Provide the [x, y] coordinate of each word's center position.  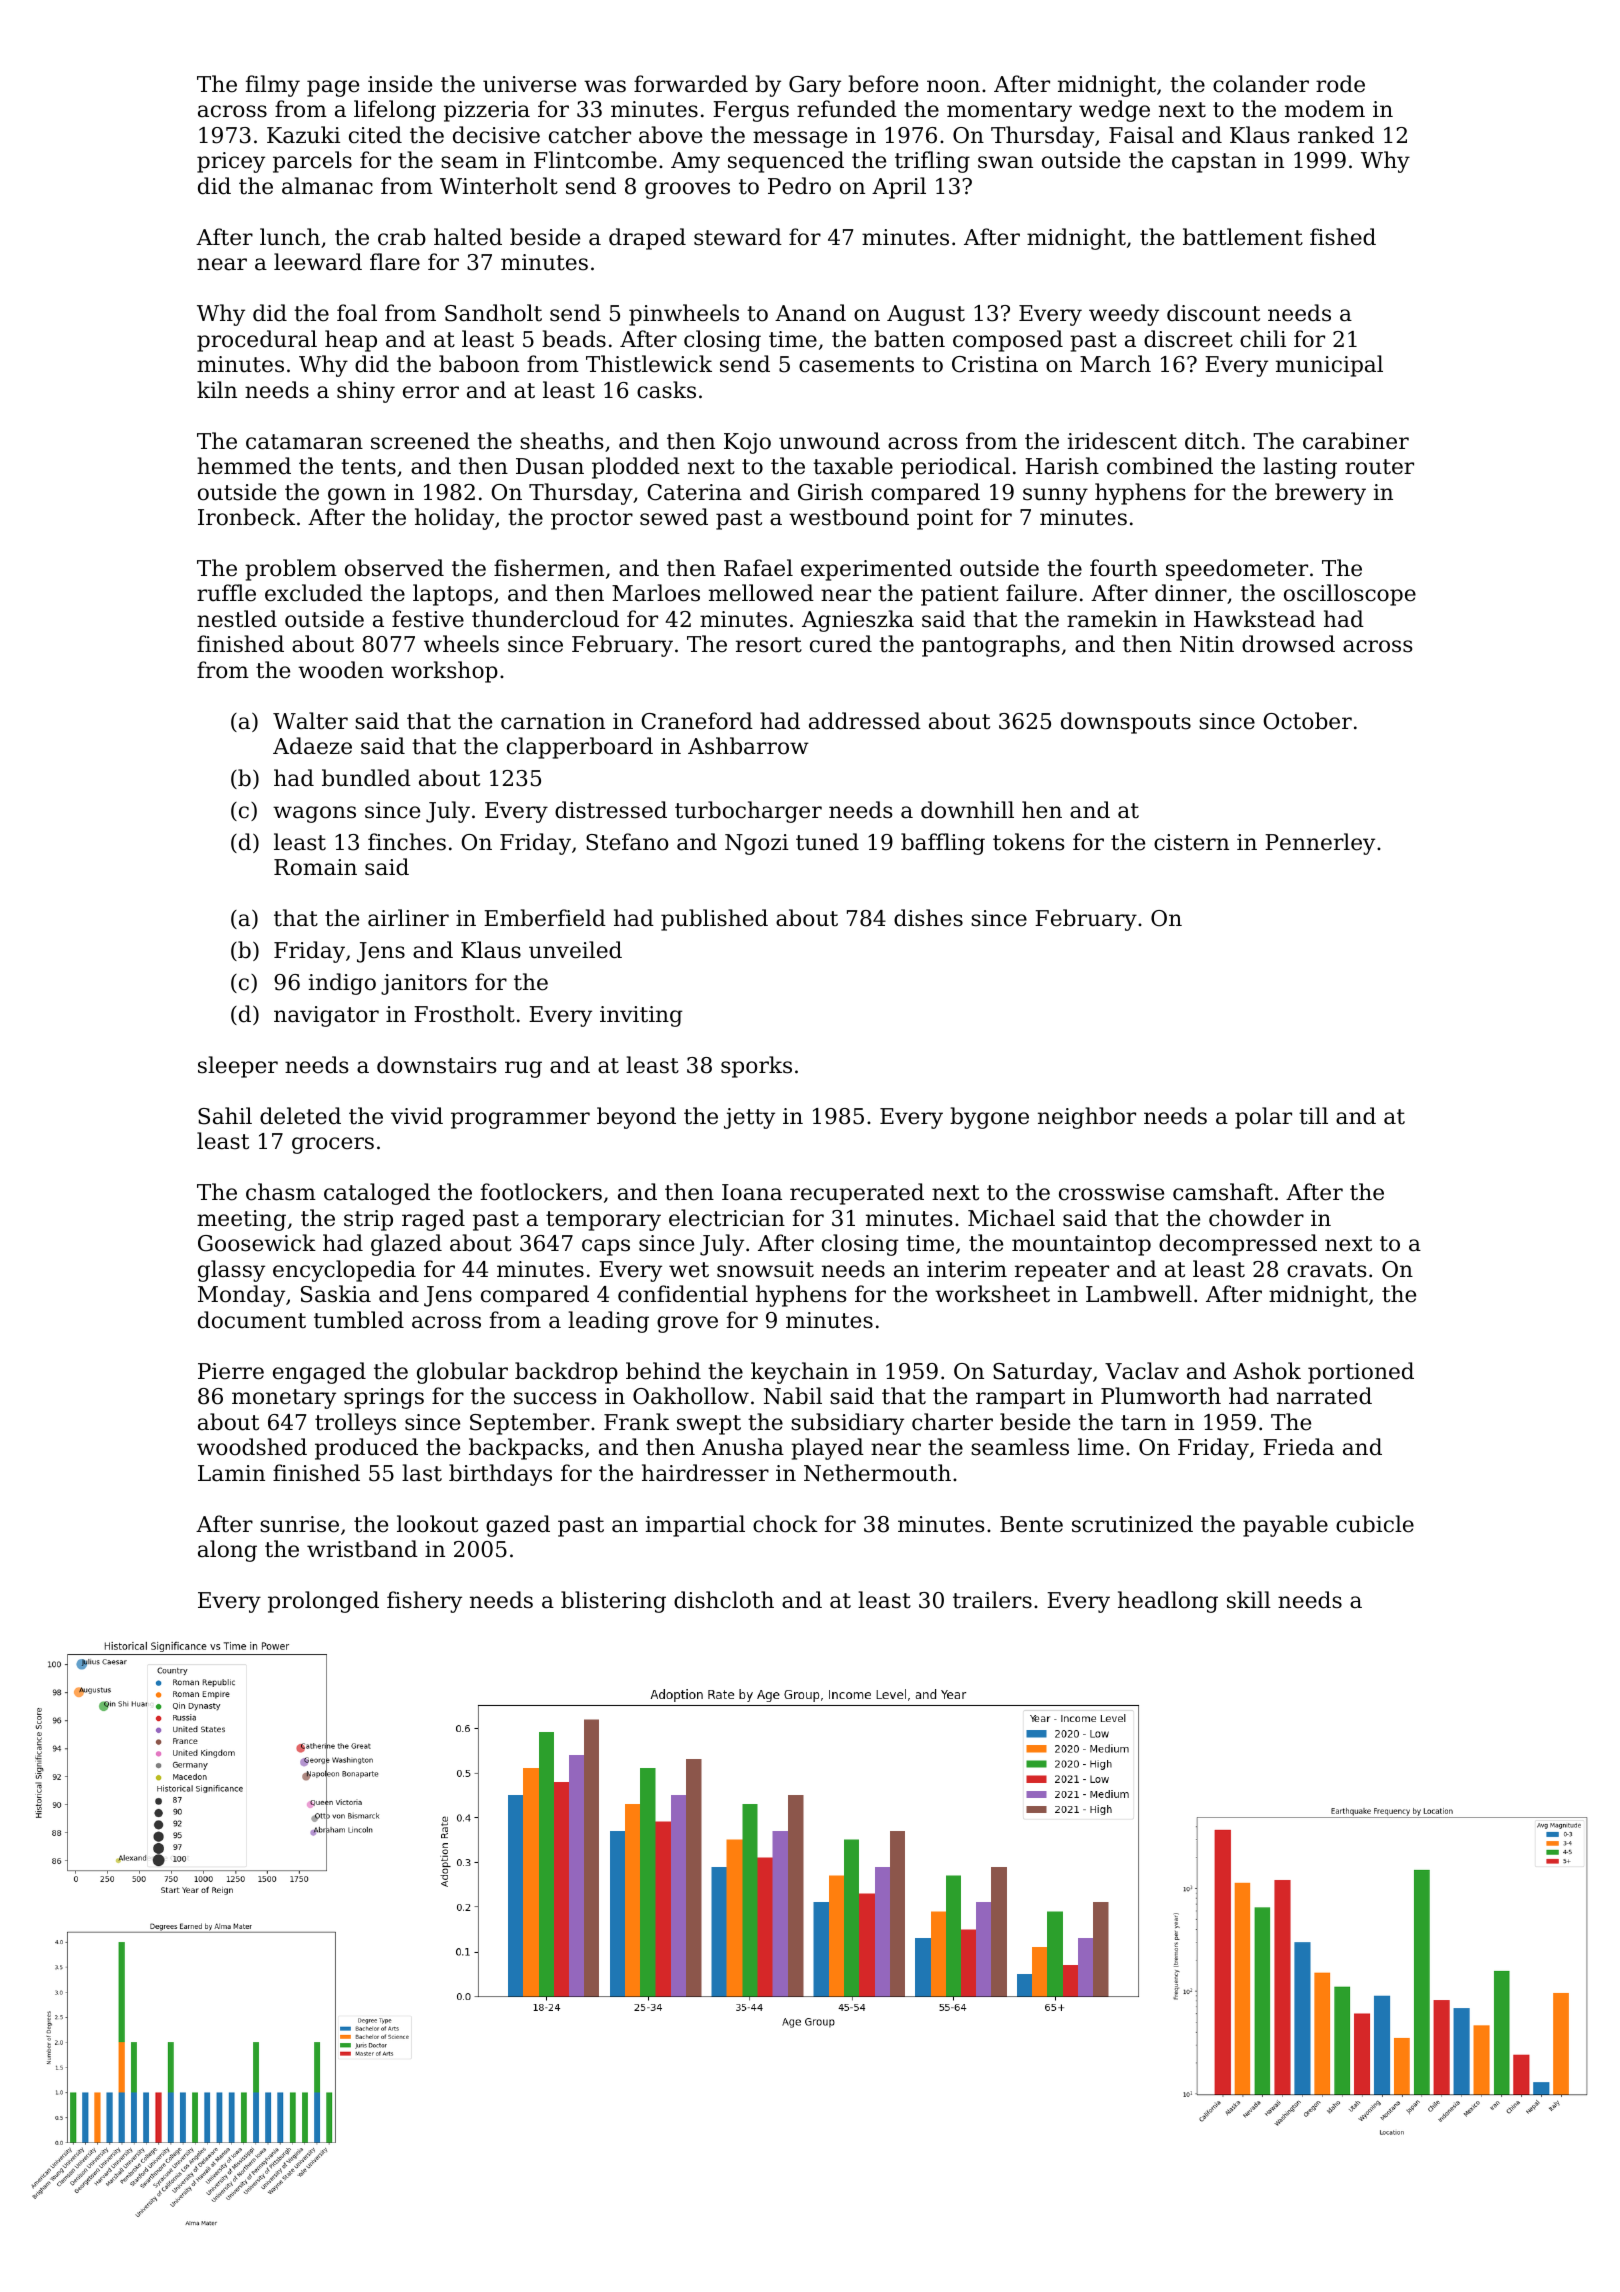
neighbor [1087, 1118]
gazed [518, 1526]
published [714, 920]
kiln [217, 389]
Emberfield [545, 918]
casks [666, 390]
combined [1160, 466]
